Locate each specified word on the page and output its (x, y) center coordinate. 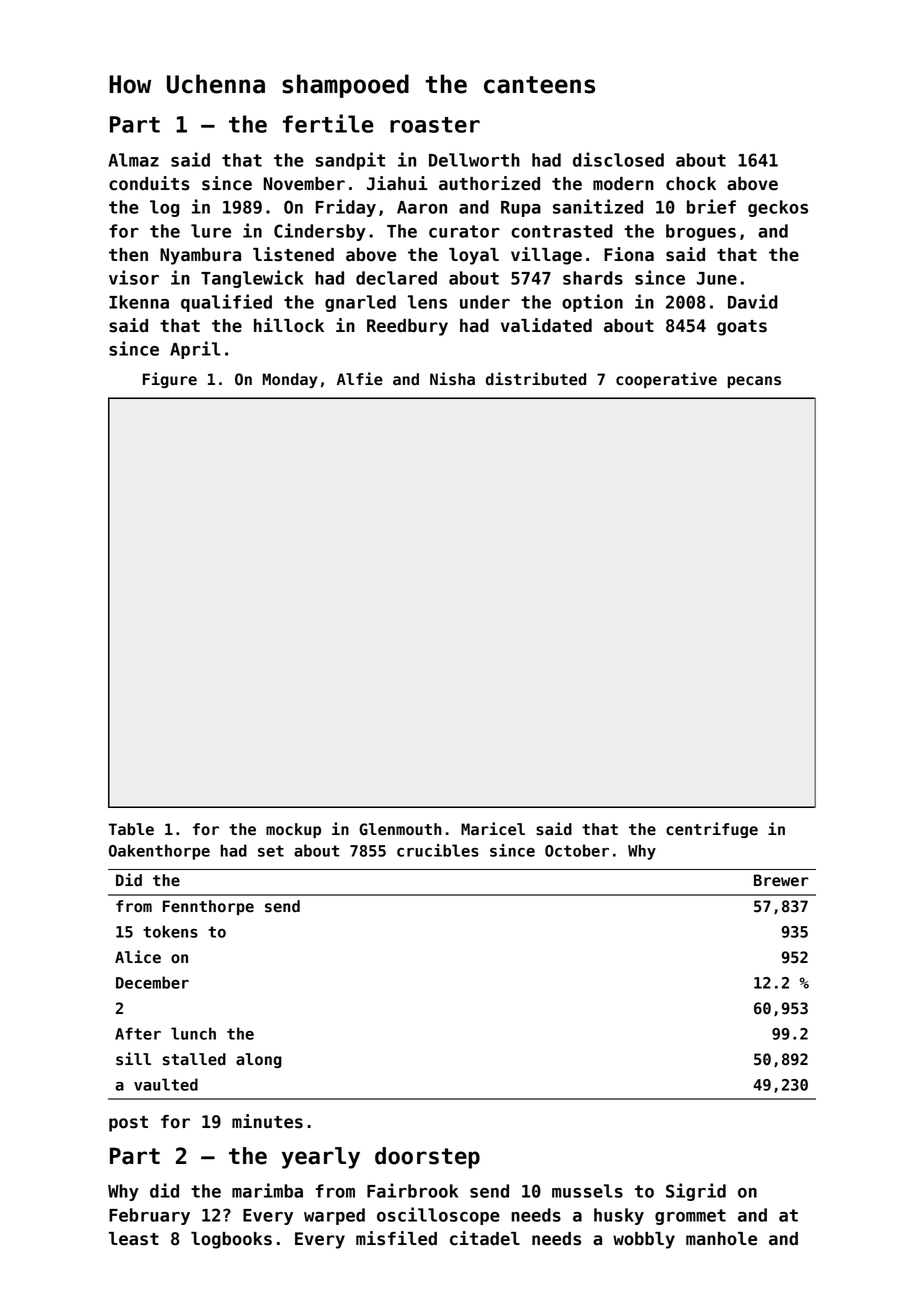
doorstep (427, 1158)
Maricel (493, 829)
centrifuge (712, 830)
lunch (193, 1033)
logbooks (231, 1240)
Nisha (452, 379)
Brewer (781, 880)
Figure (170, 380)
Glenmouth (400, 829)
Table (131, 829)
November (304, 184)
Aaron (422, 207)
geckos (778, 208)
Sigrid (696, 1192)
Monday (290, 380)
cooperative (666, 380)
